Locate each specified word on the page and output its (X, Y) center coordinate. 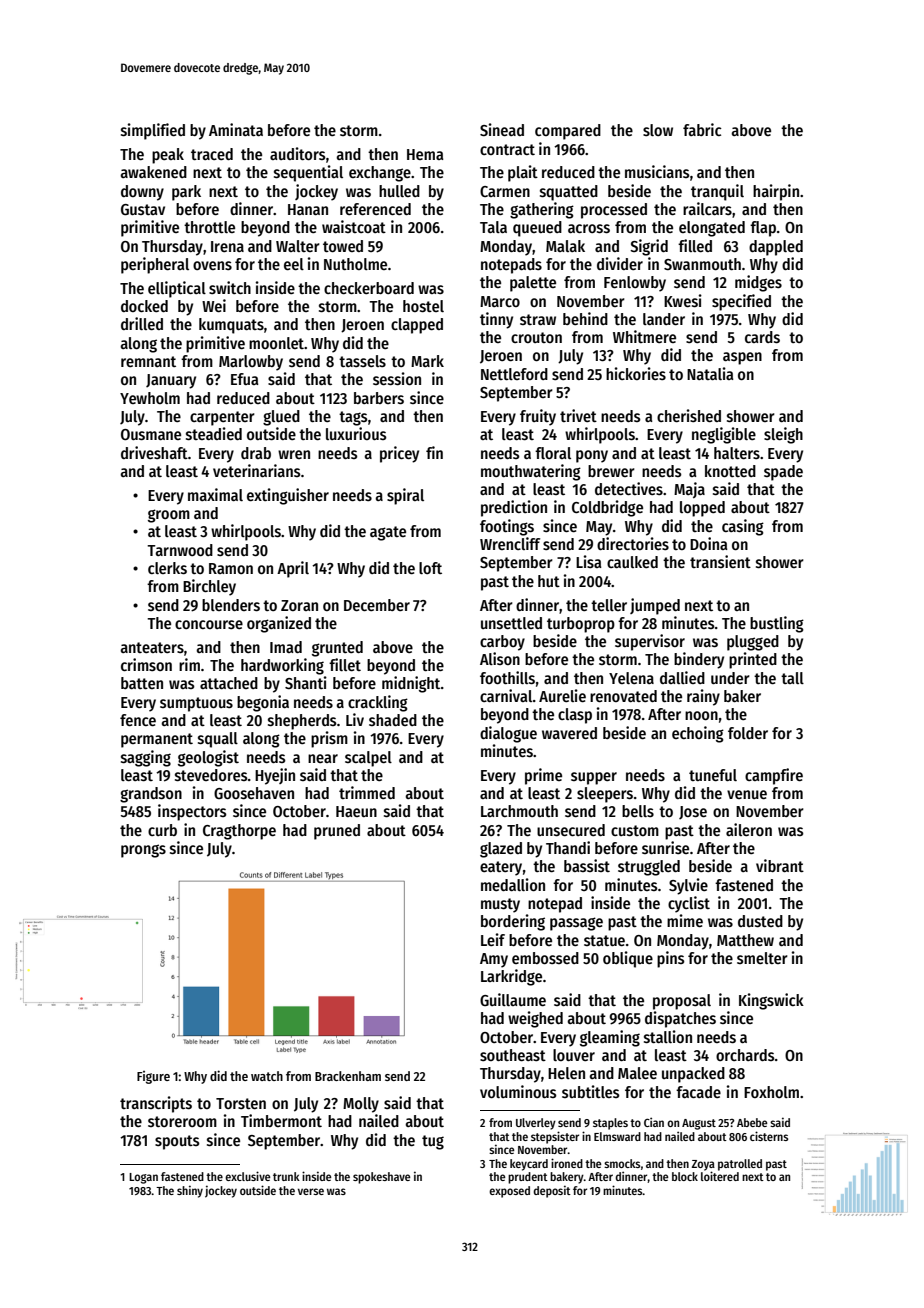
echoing (698, 734)
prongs (143, 851)
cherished (689, 415)
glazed (501, 850)
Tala (493, 227)
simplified (153, 131)
